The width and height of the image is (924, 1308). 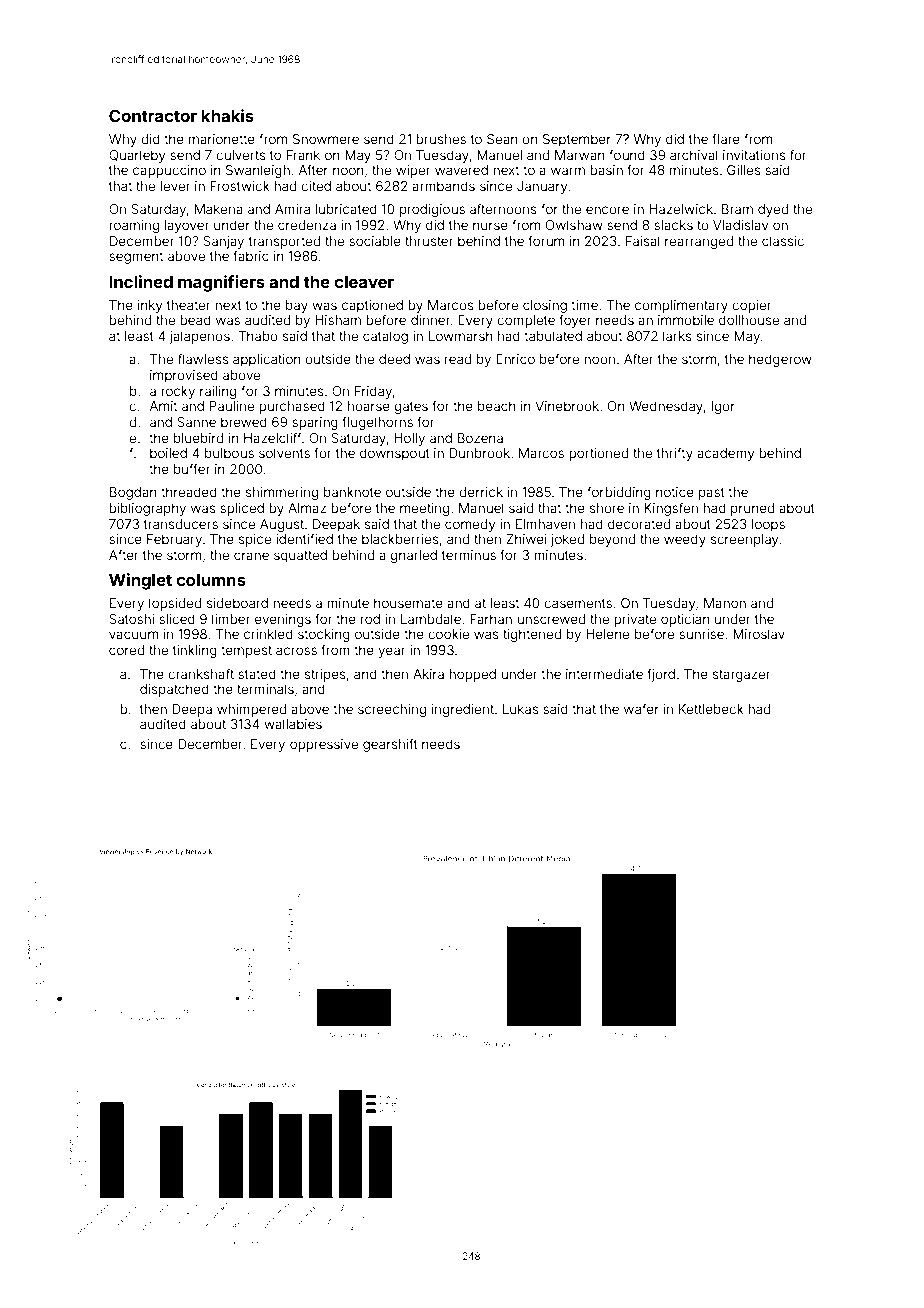 I want to click on weedy, so click(x=685, y=540).
